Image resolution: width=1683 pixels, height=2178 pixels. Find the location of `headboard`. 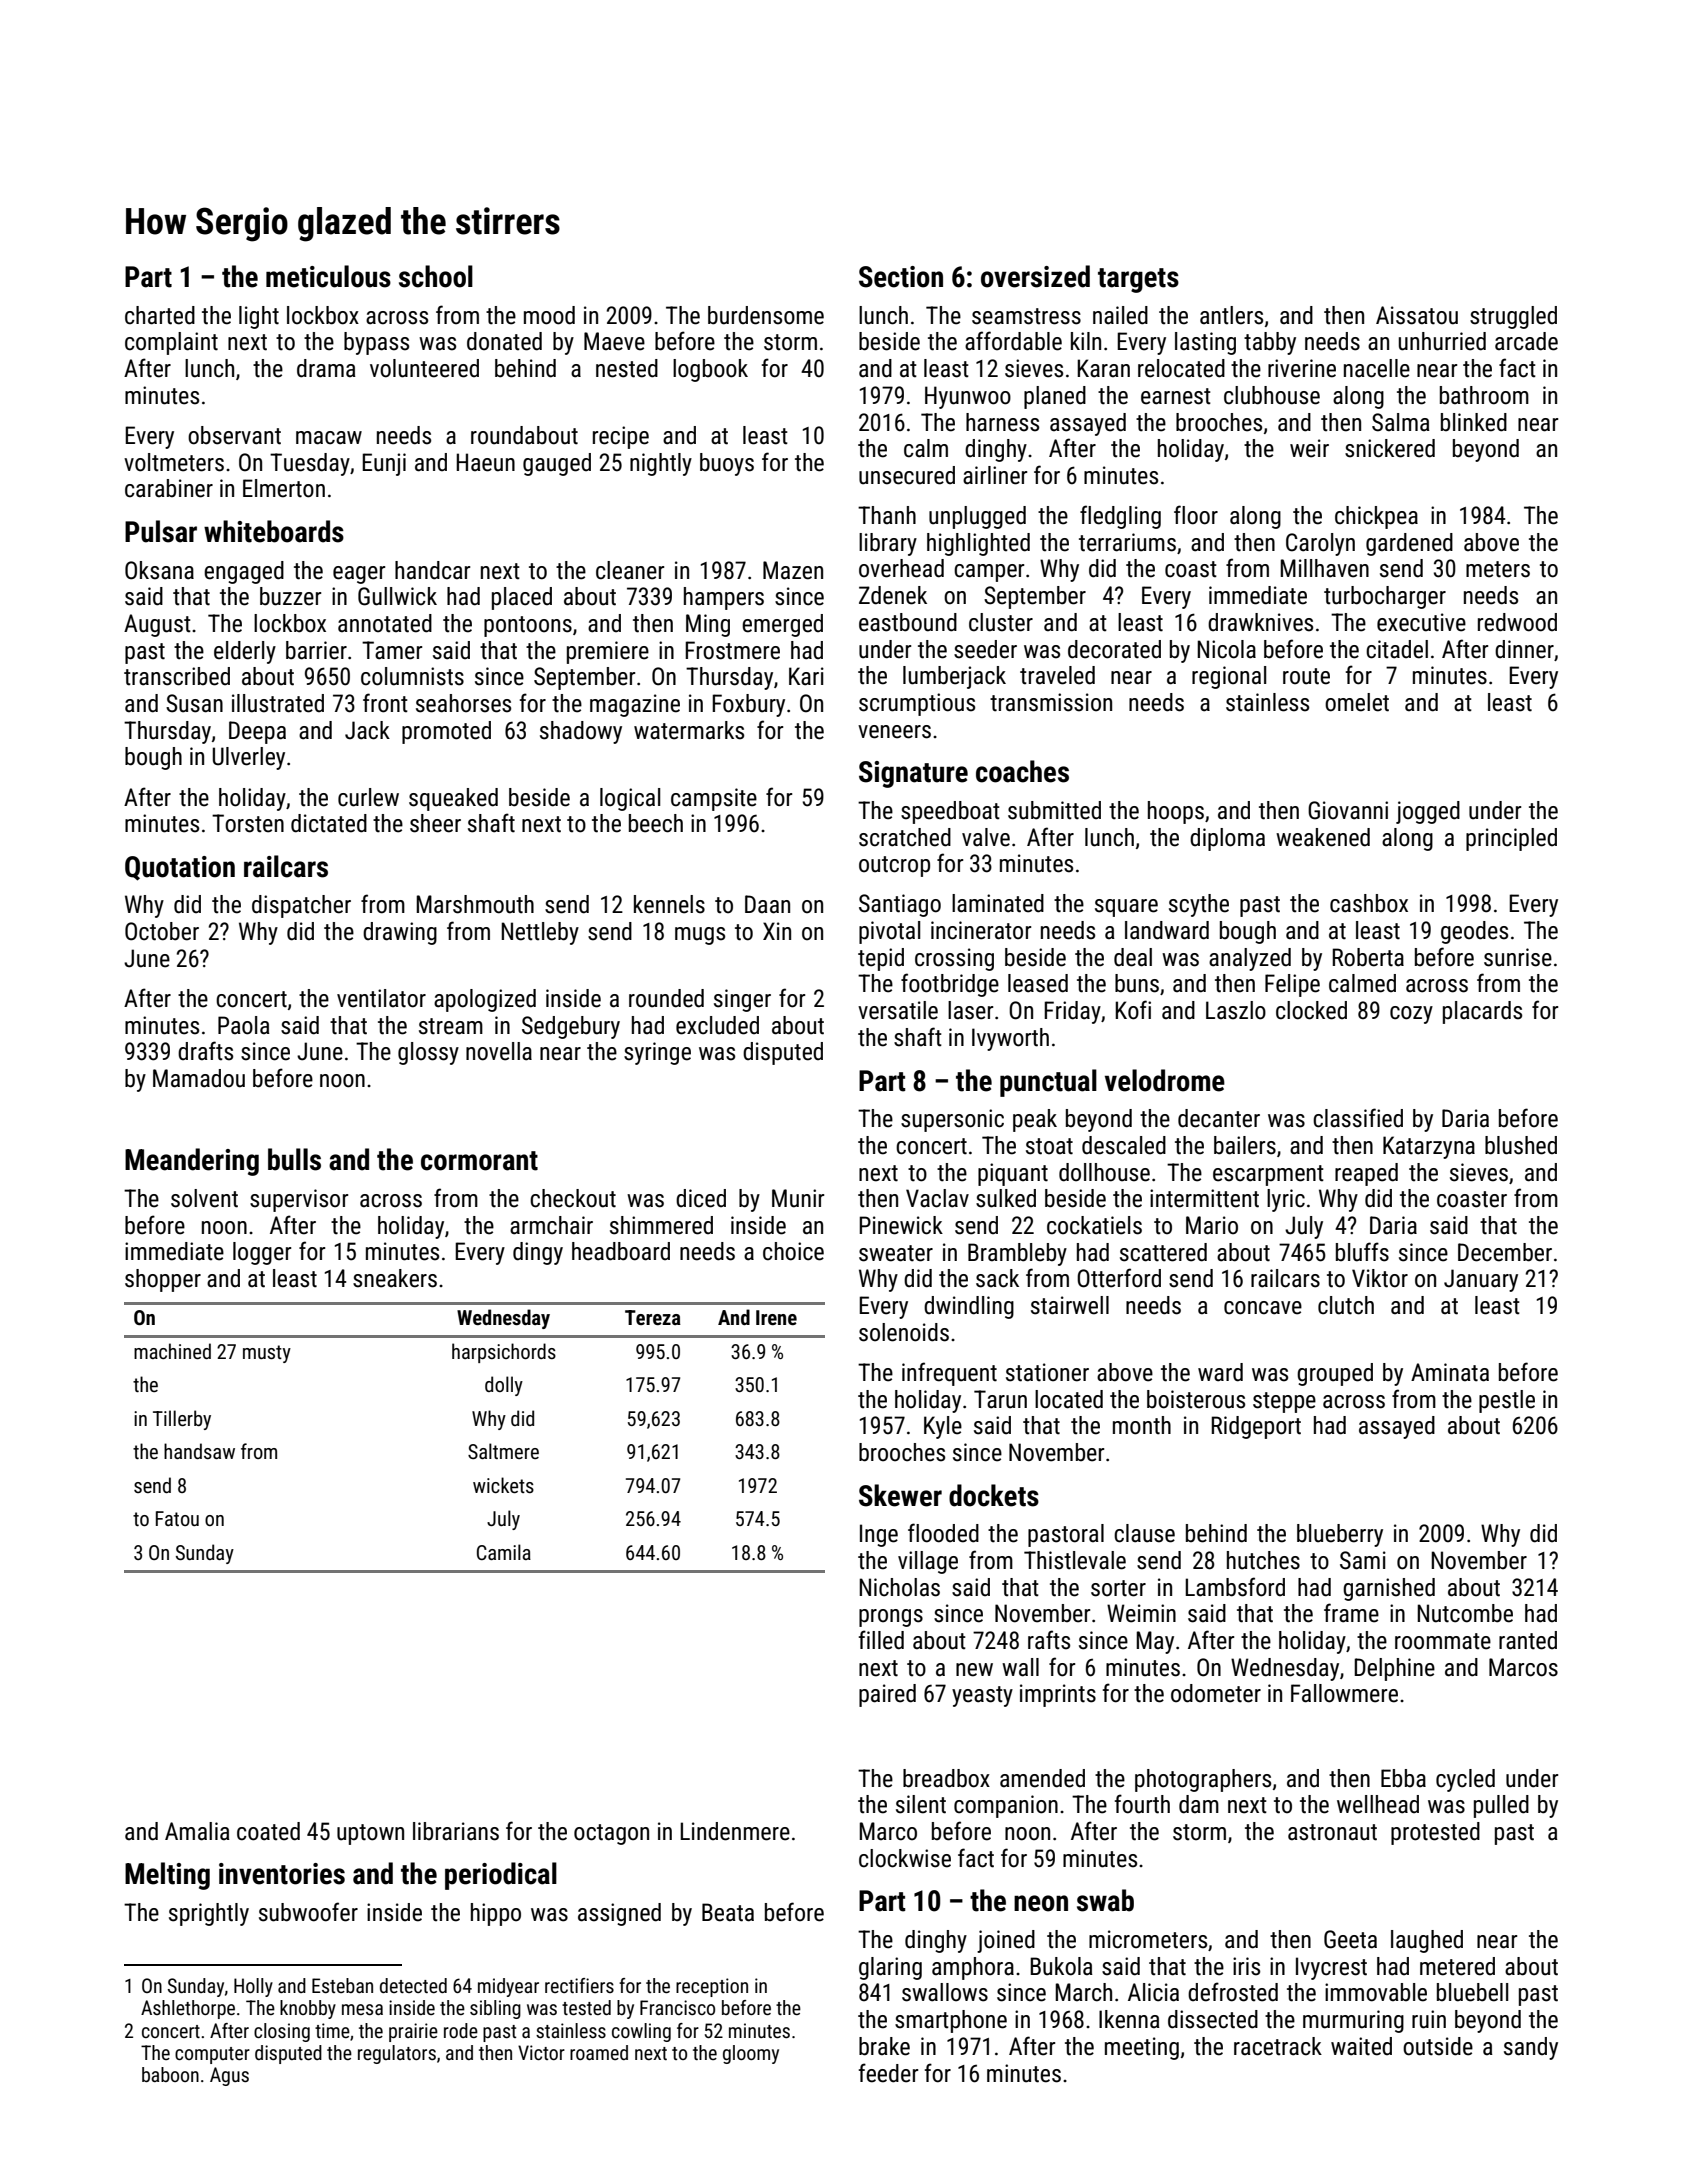

headboard is located at coordinates (621, 1251).
